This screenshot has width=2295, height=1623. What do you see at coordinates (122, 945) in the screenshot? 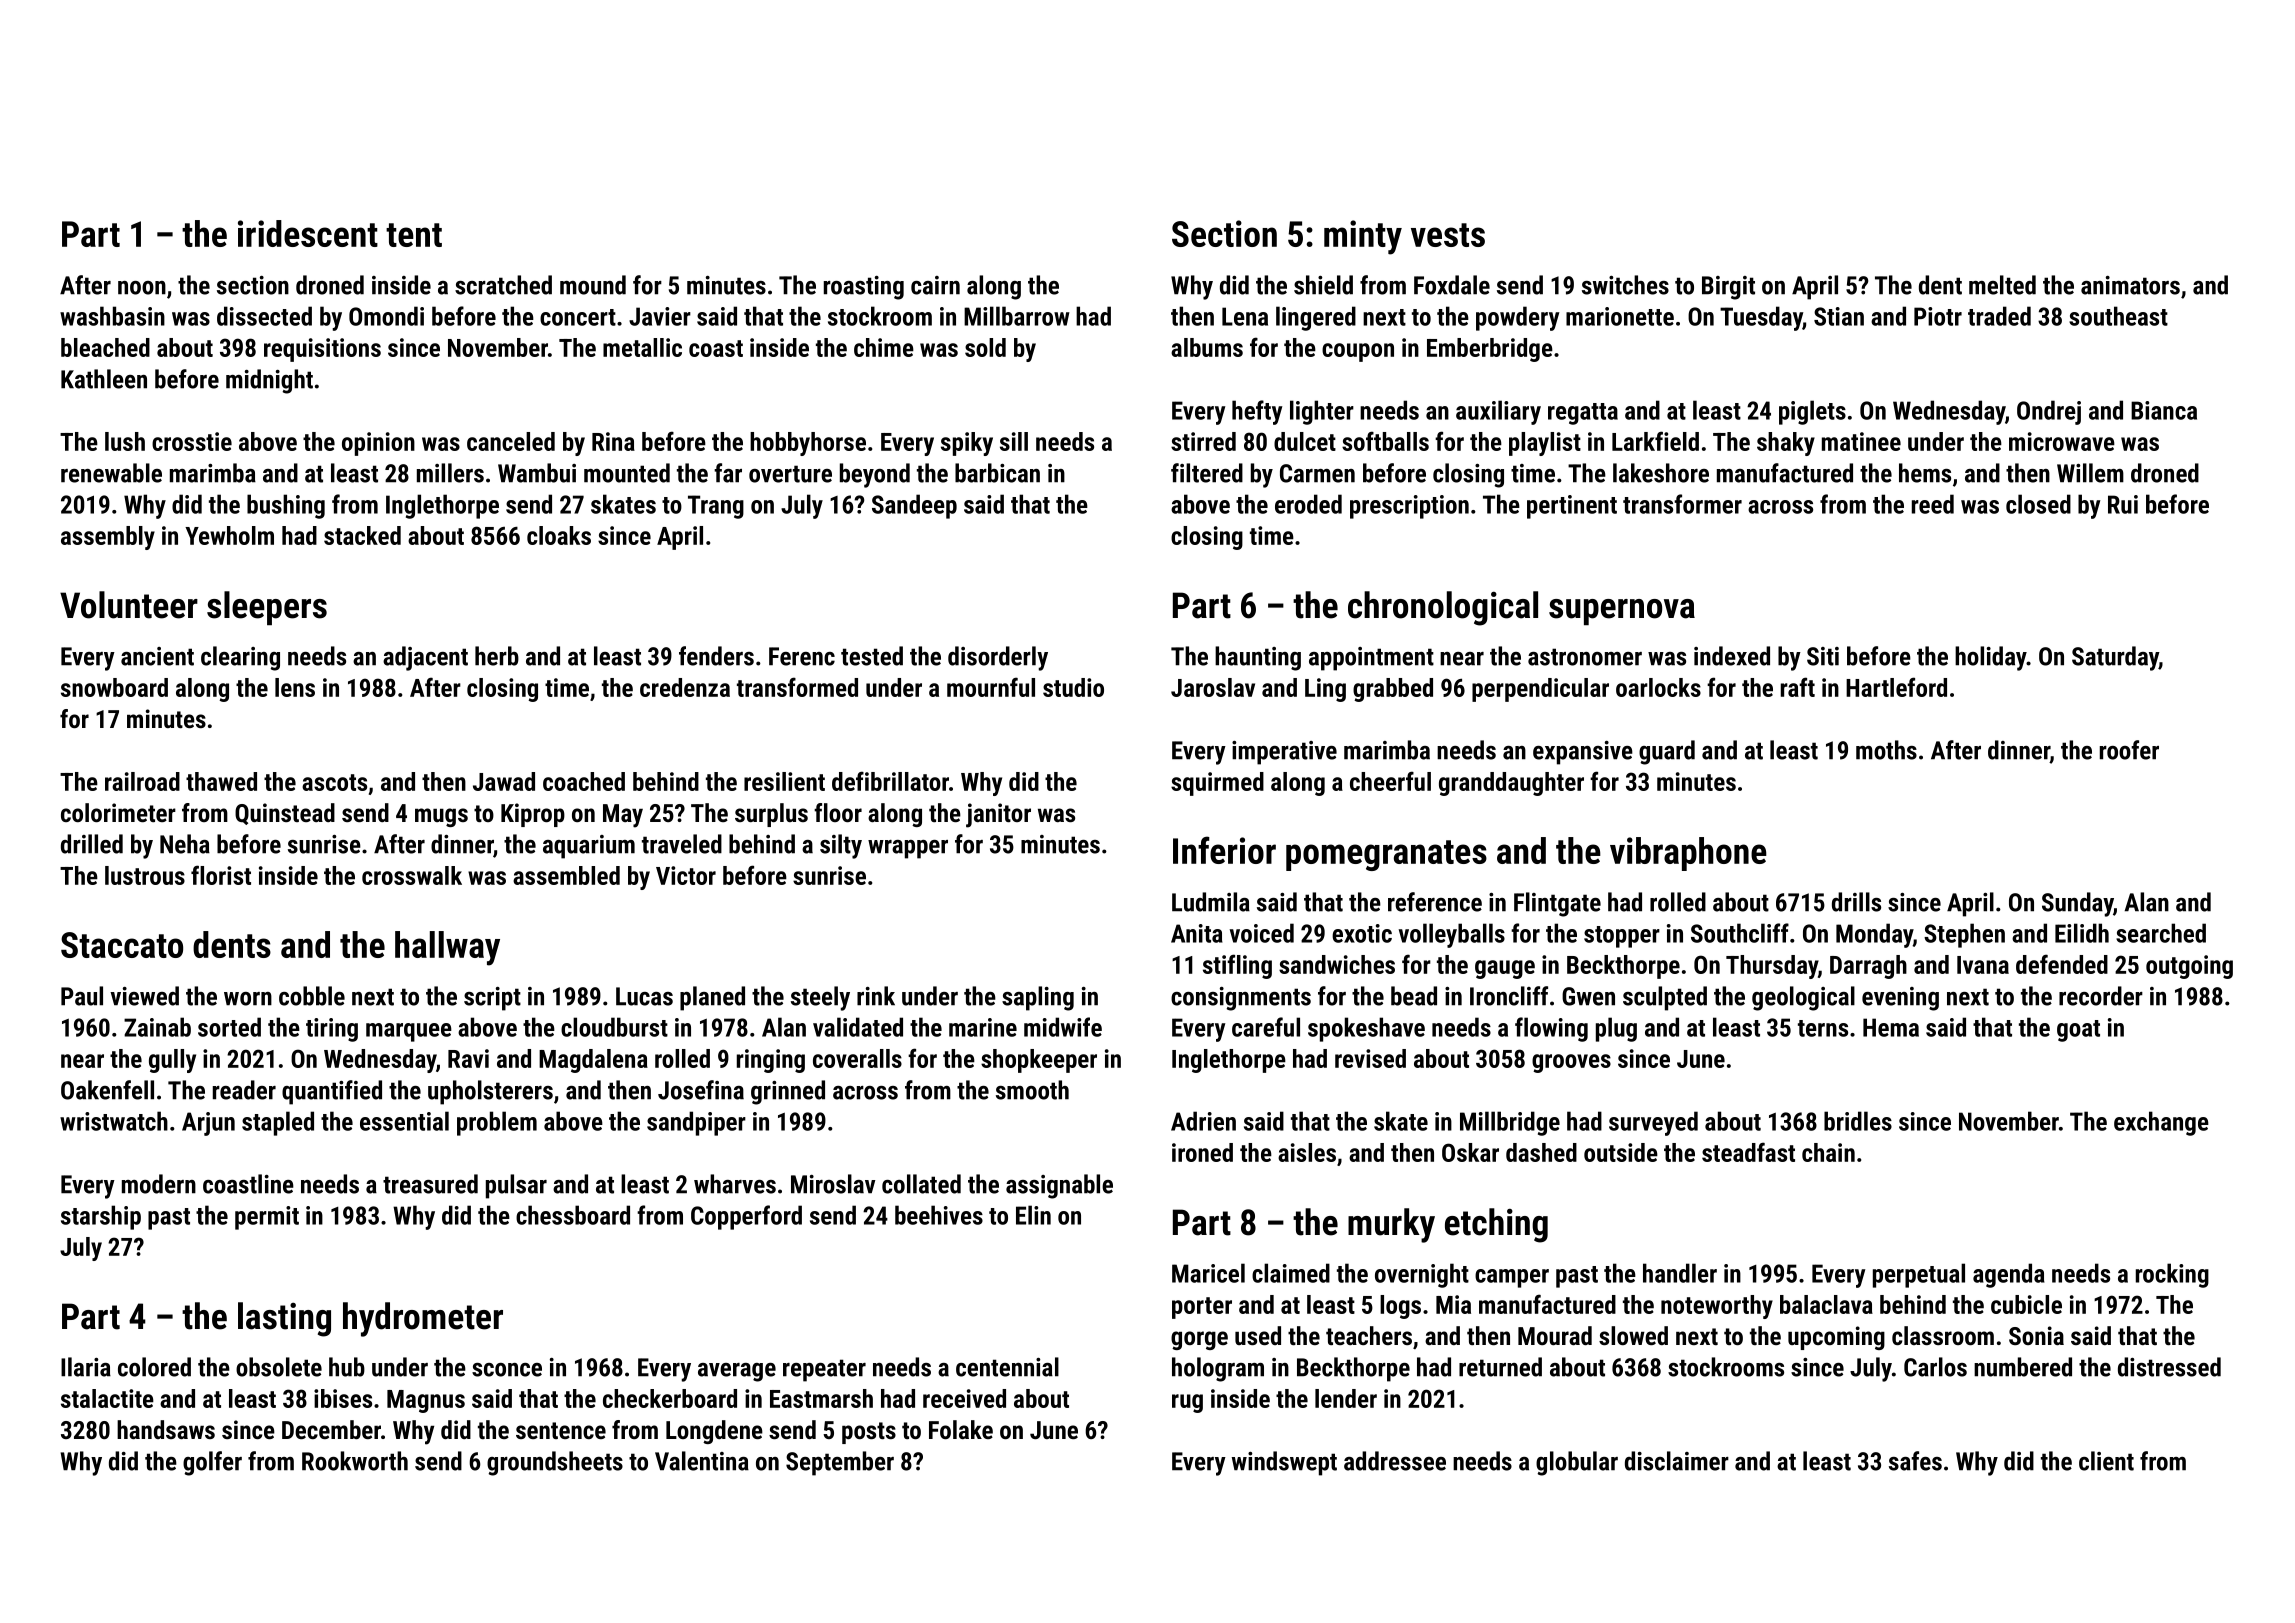
I see `Staccato` at bounding box center [122, 945].
